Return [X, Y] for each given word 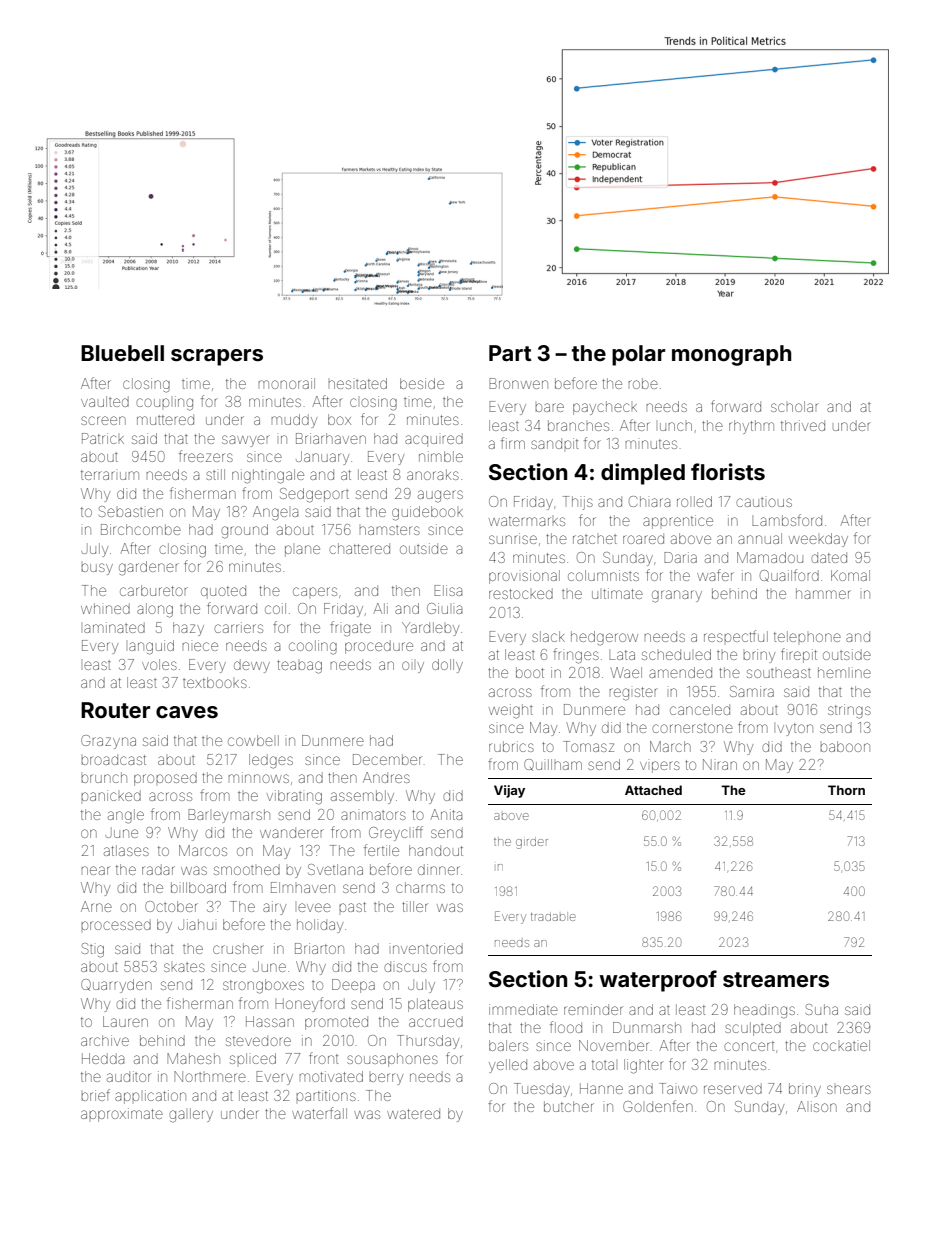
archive [105, 1040]
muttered [165, 419]
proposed [165, 779]
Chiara [649, 501]
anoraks [433, 474]
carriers [238, 627]
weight [511, 711]
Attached [653, 790]
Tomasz [588, 746]
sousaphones [392, 1060]
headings [764, 1011]
